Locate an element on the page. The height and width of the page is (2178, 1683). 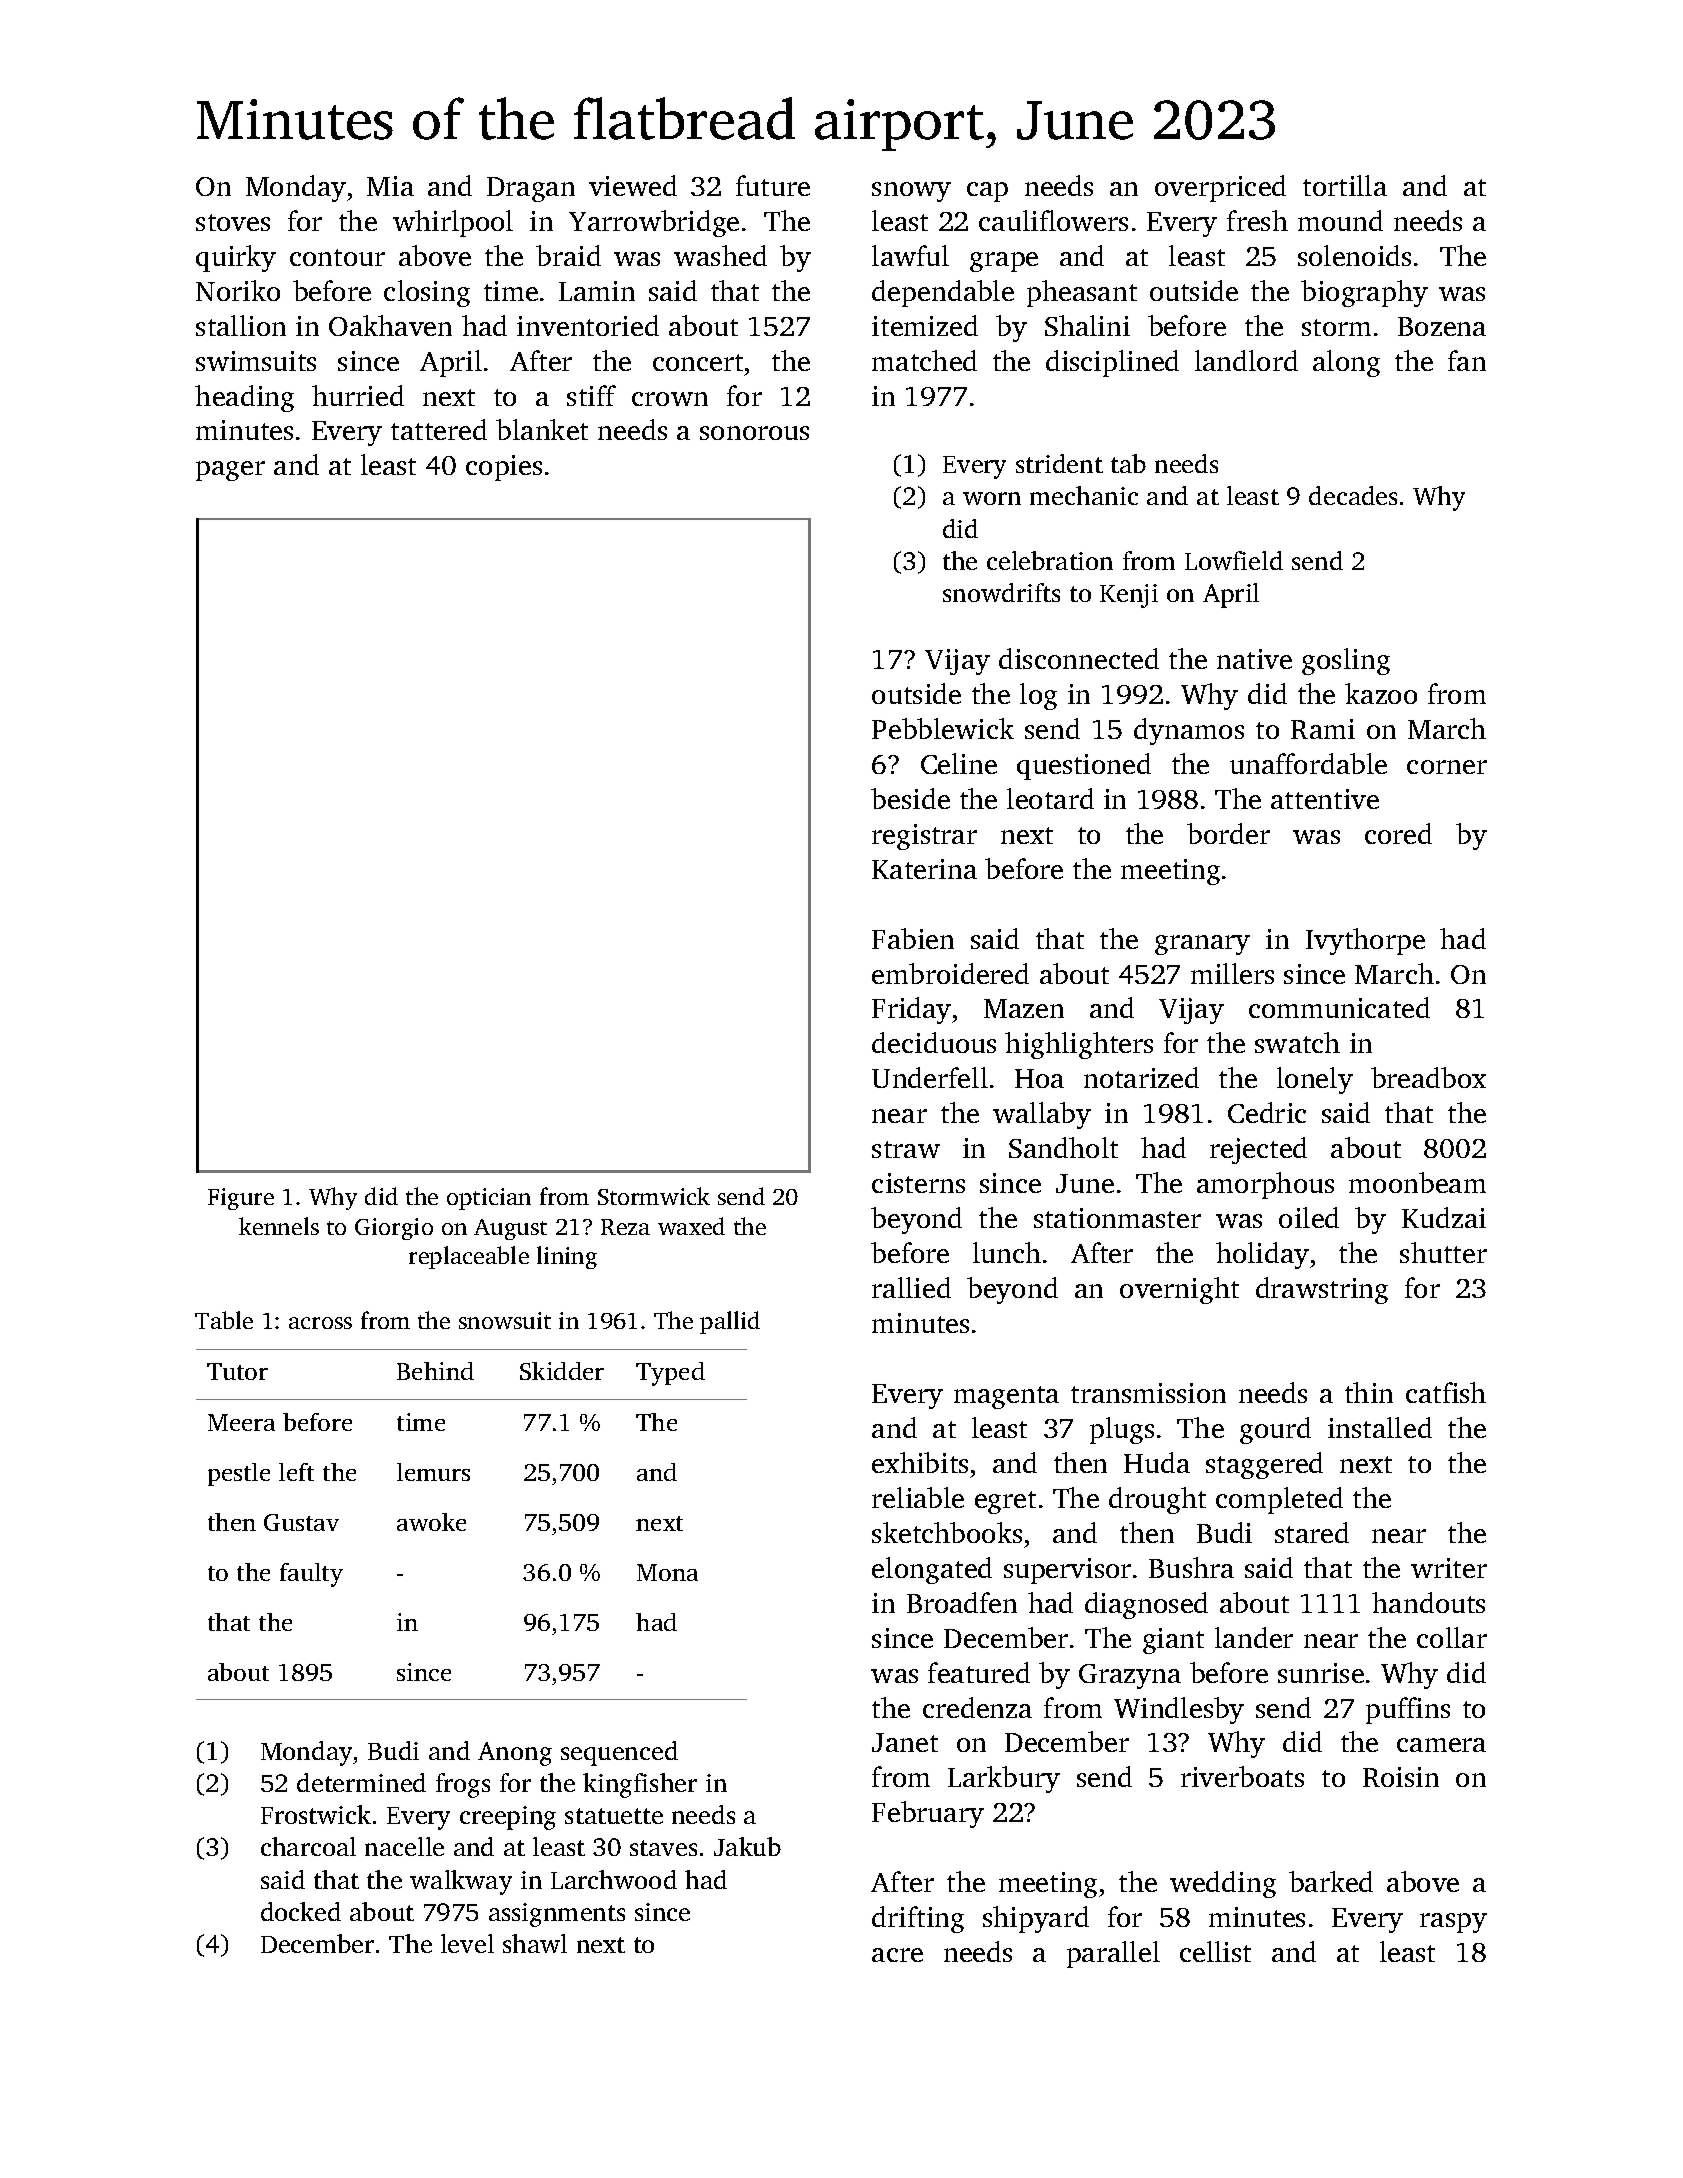
native is located at coordinates (1254, 659).
